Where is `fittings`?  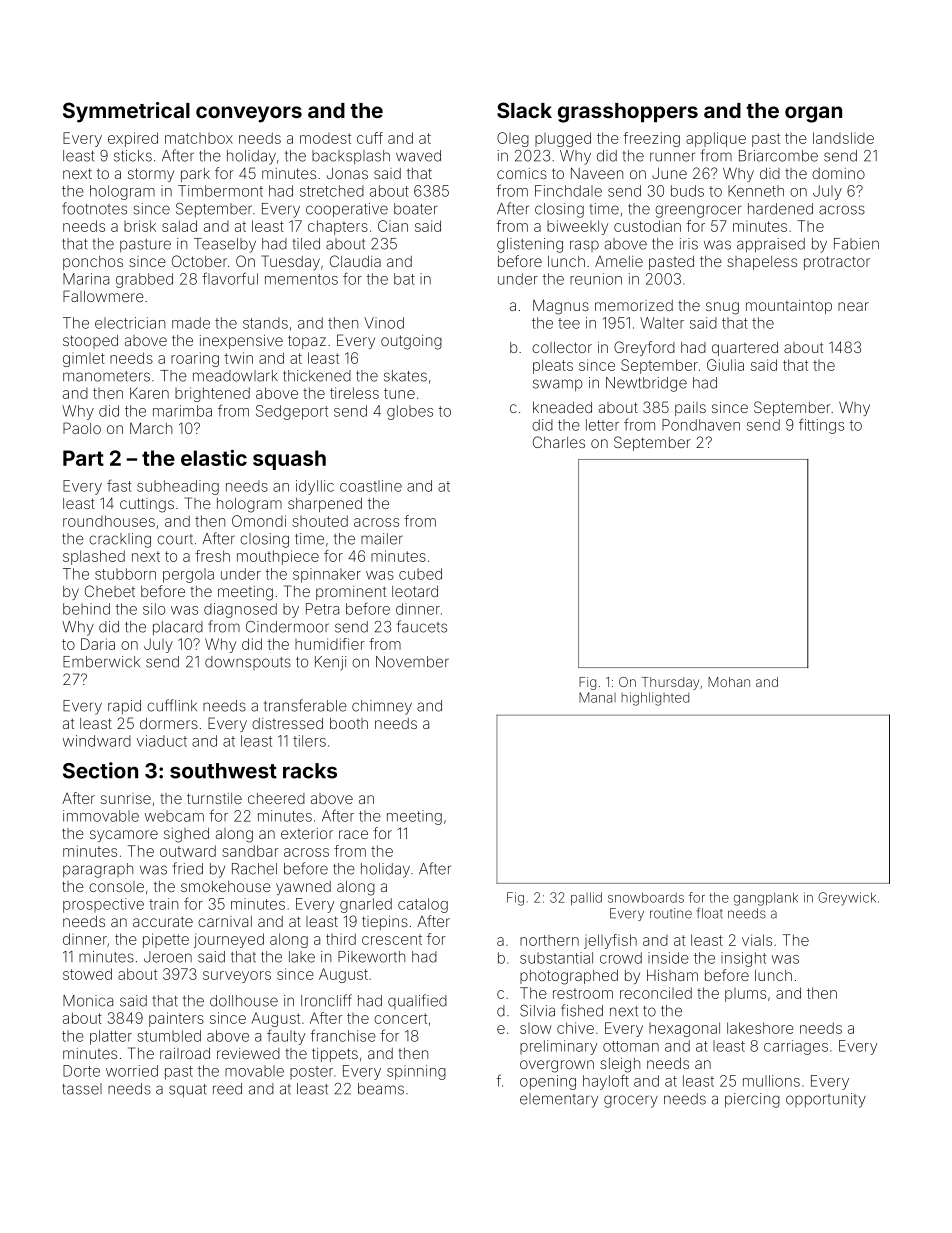 fittings is located at coordinates (821, 426).
